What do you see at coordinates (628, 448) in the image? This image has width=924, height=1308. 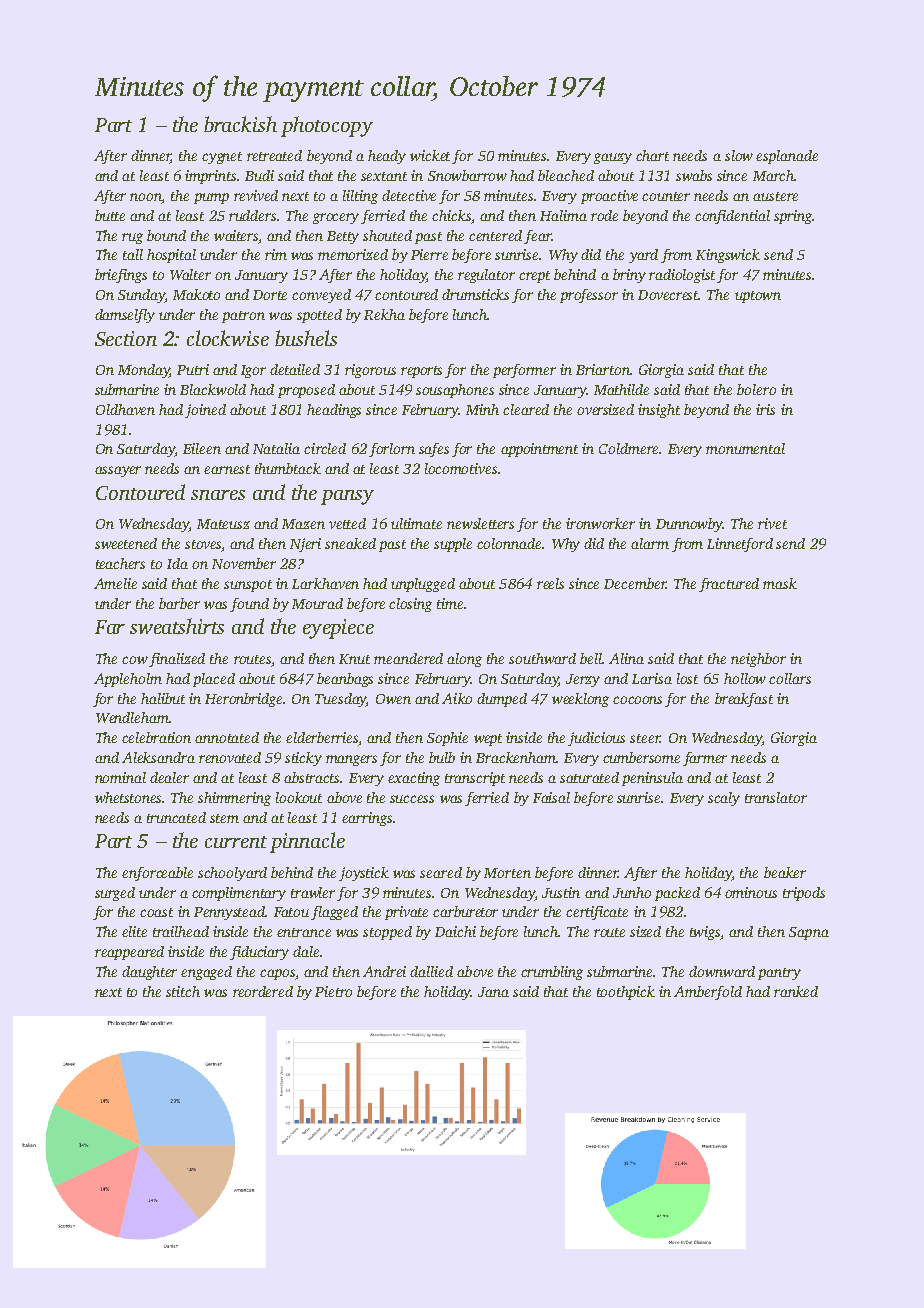 I see `Coldmere` at bounding box center [628, 448].
